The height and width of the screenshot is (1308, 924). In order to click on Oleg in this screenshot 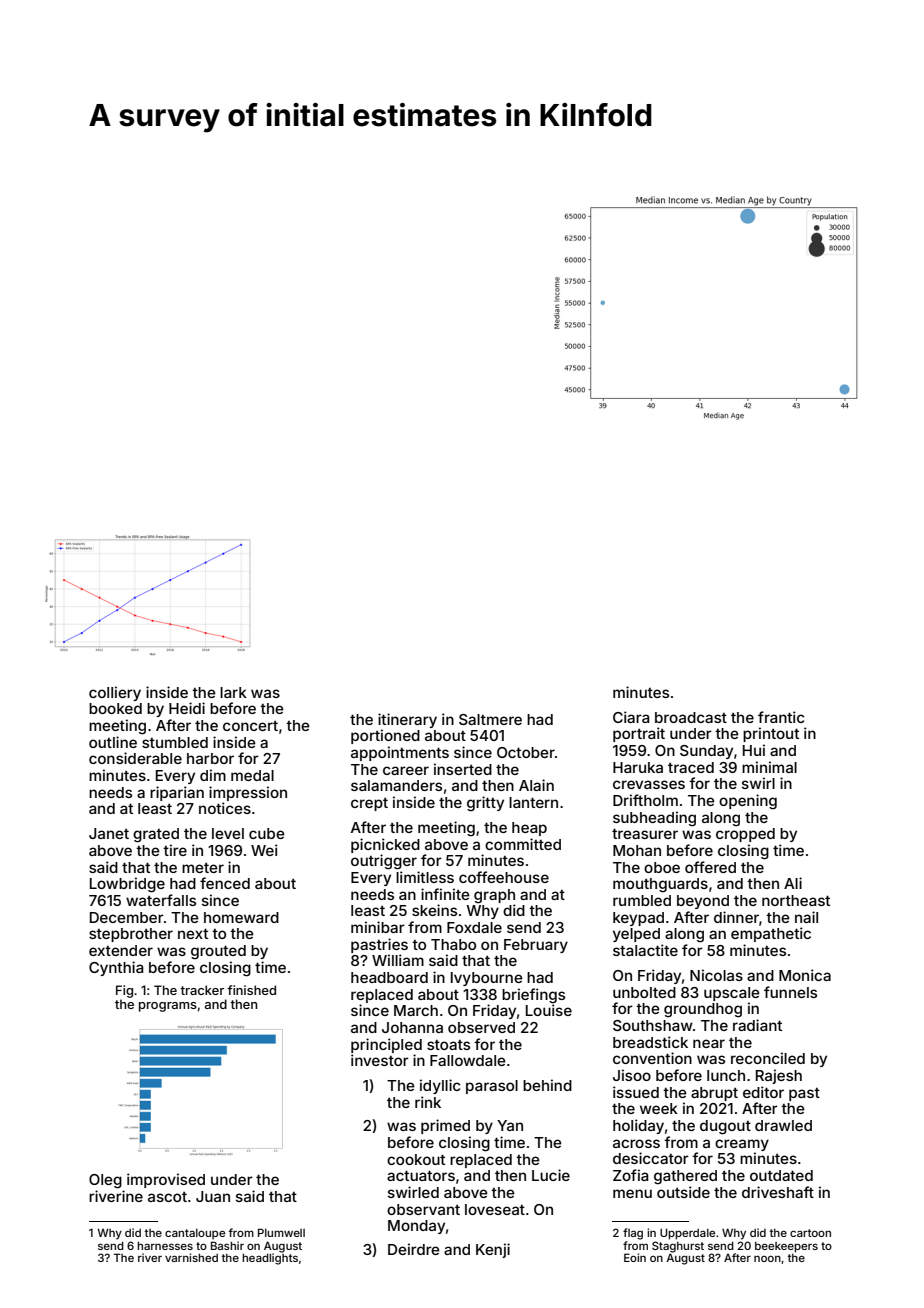, I will do `click(105, 1181)`.
